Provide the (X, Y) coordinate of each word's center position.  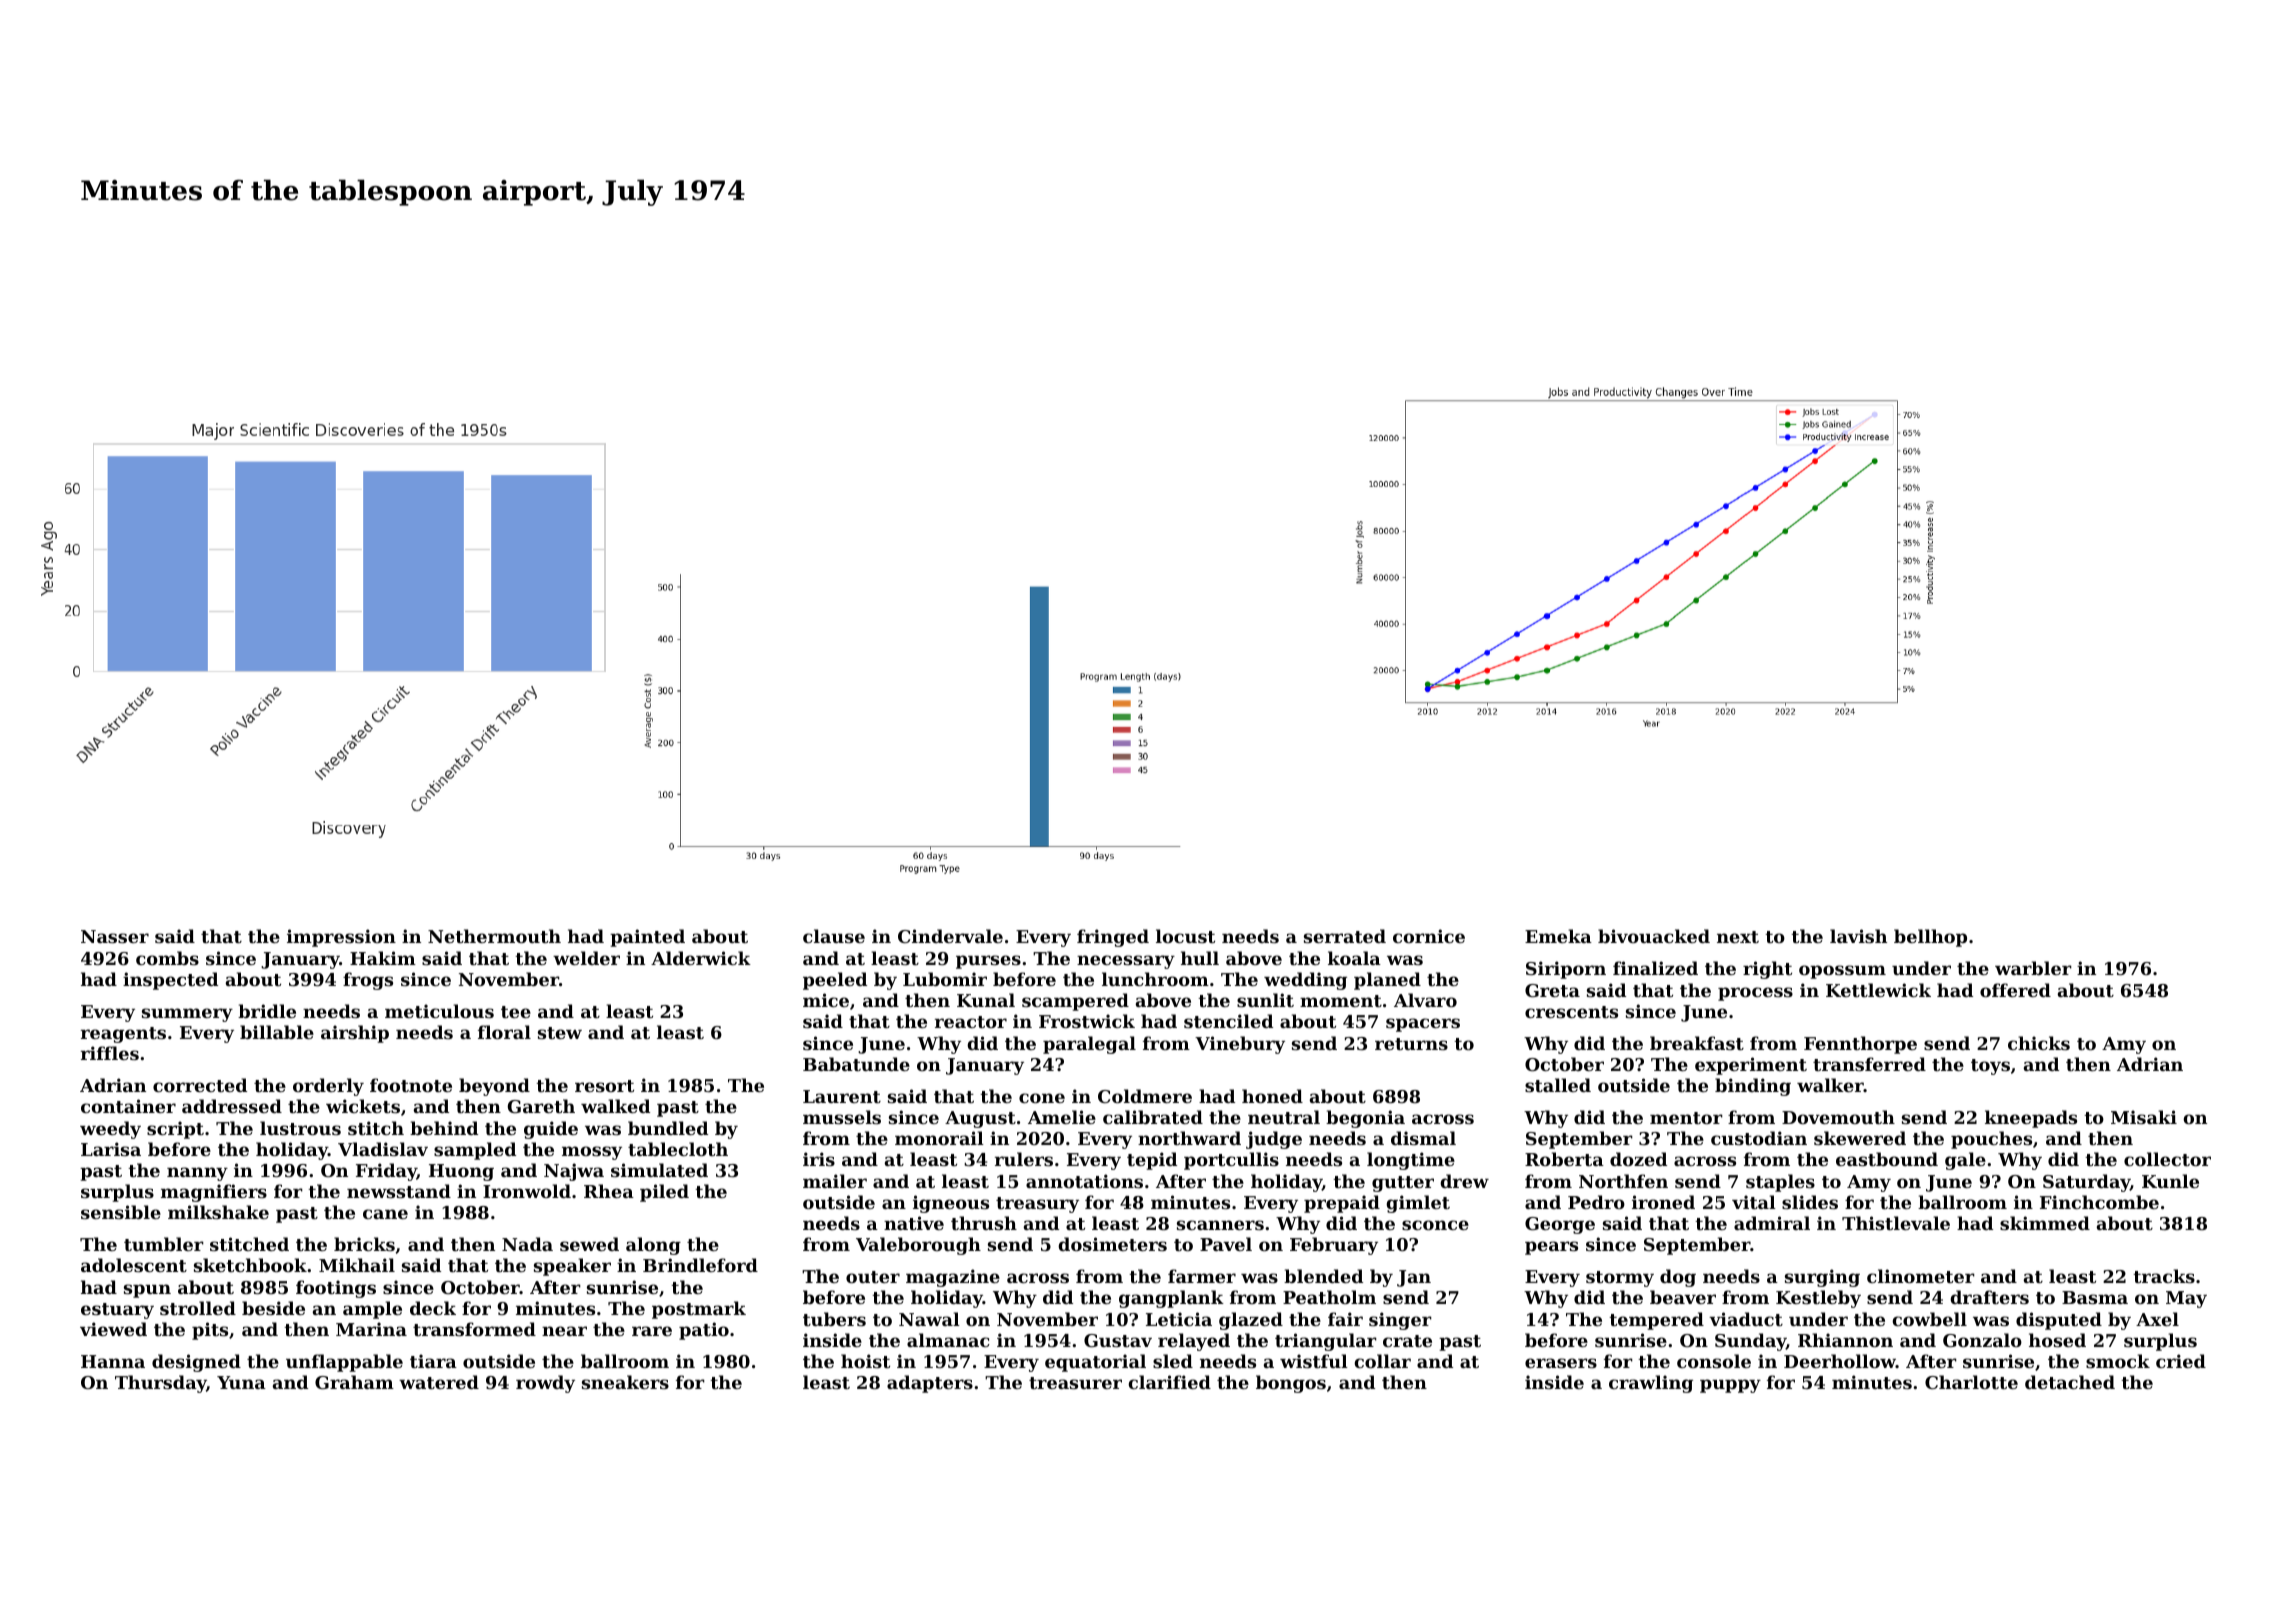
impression (341, 938)
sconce (1435, 1225)
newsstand (399, 1191)
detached (2070, 1382)
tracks (2164, 1276)
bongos (1291, 1384)
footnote (411, 1085)
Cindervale (950, 936)
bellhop (1930, 938)
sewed (589, 1244)
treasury (1037, 1205)
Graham (354, 1382)
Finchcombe (2099, 1202)
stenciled (1228, 1021)
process (1755, 994)
